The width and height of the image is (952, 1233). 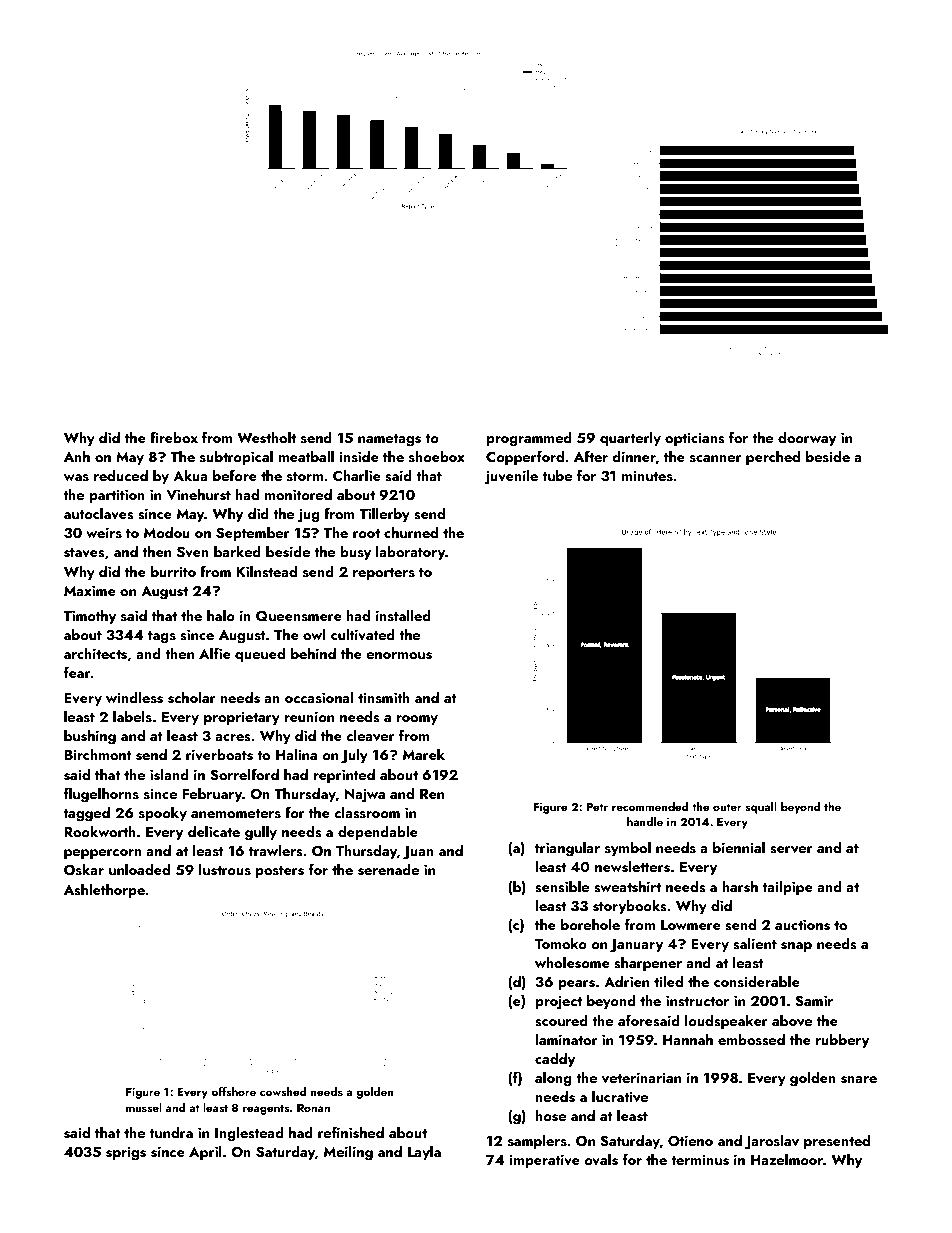 What do you see at coordinates (313, 1107) in the image?
I see `Ronan` at bounding box center [313, 1107].
